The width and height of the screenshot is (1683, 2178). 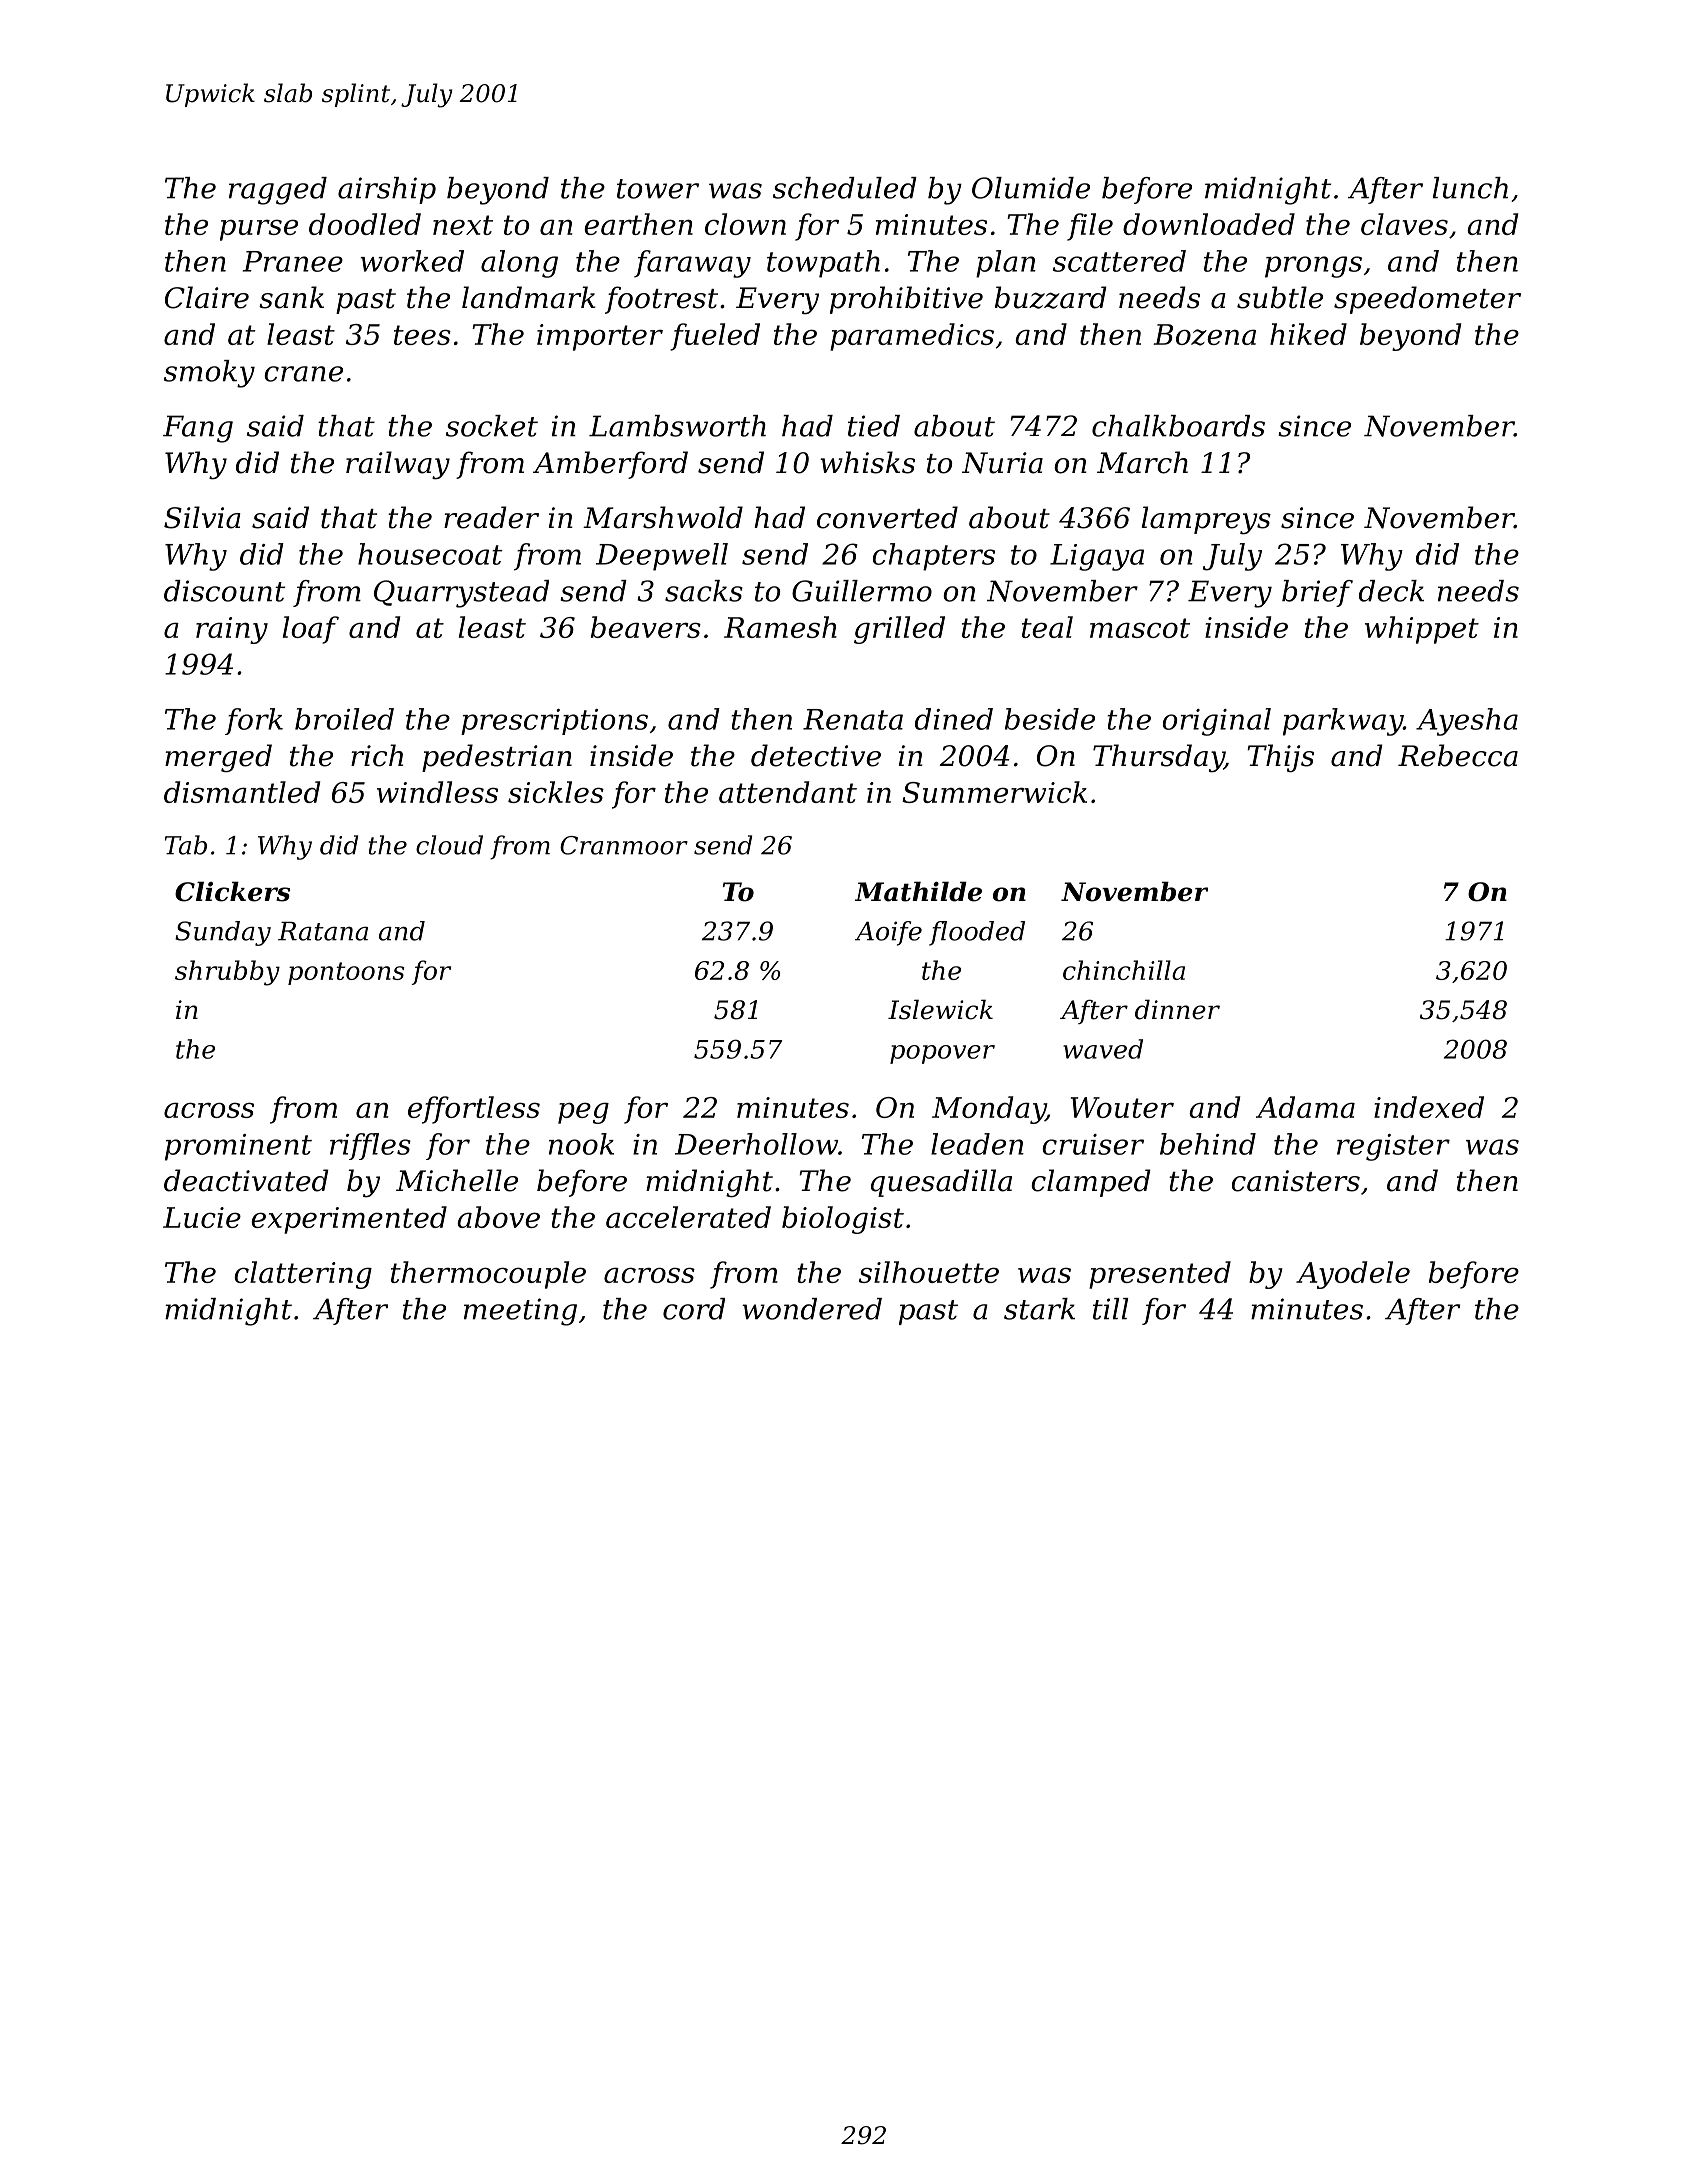 I want to click on wondered, so click(x=812, y=1309).
